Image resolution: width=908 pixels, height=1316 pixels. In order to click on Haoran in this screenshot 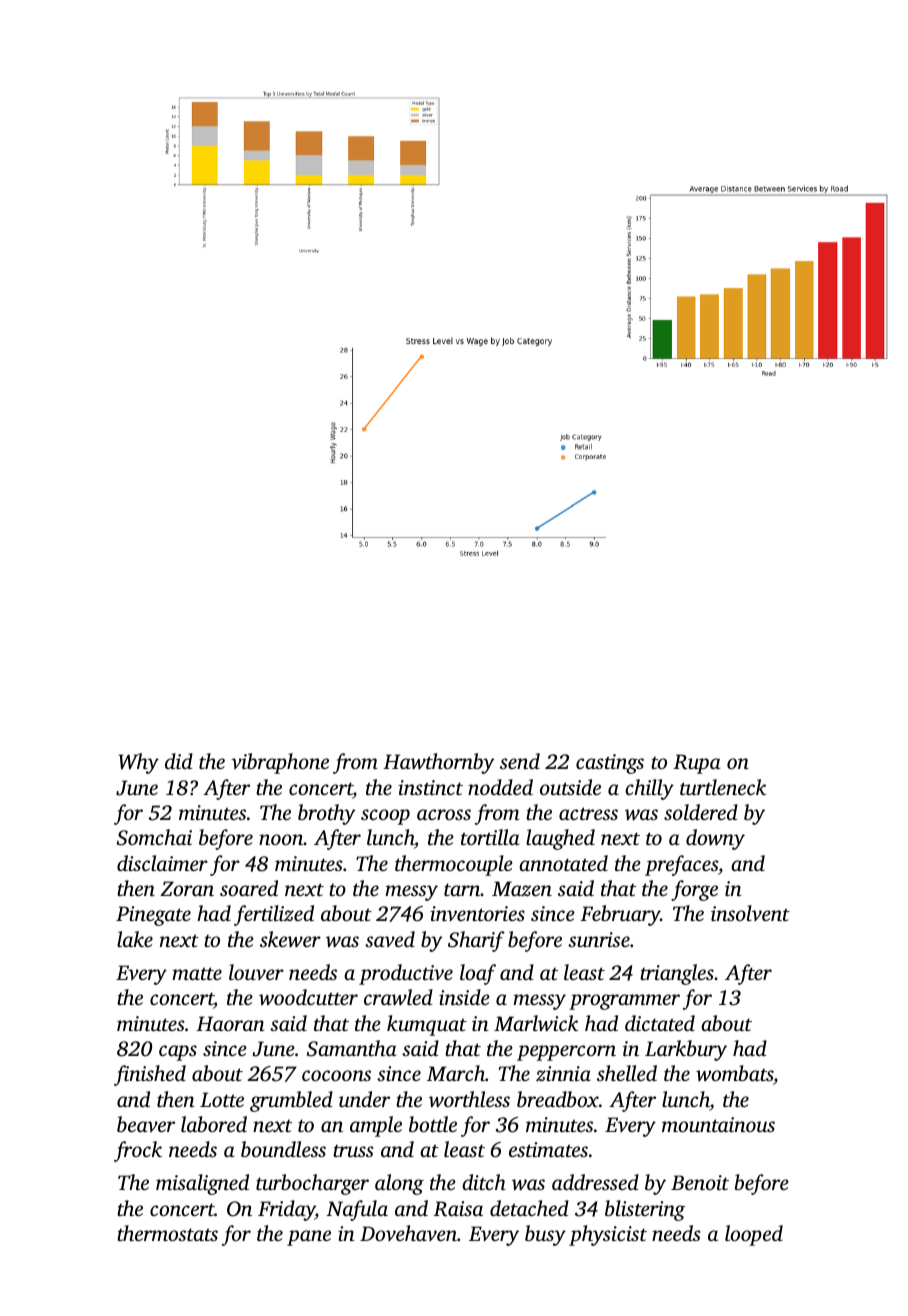, I will do `click(230, 1023)`.
